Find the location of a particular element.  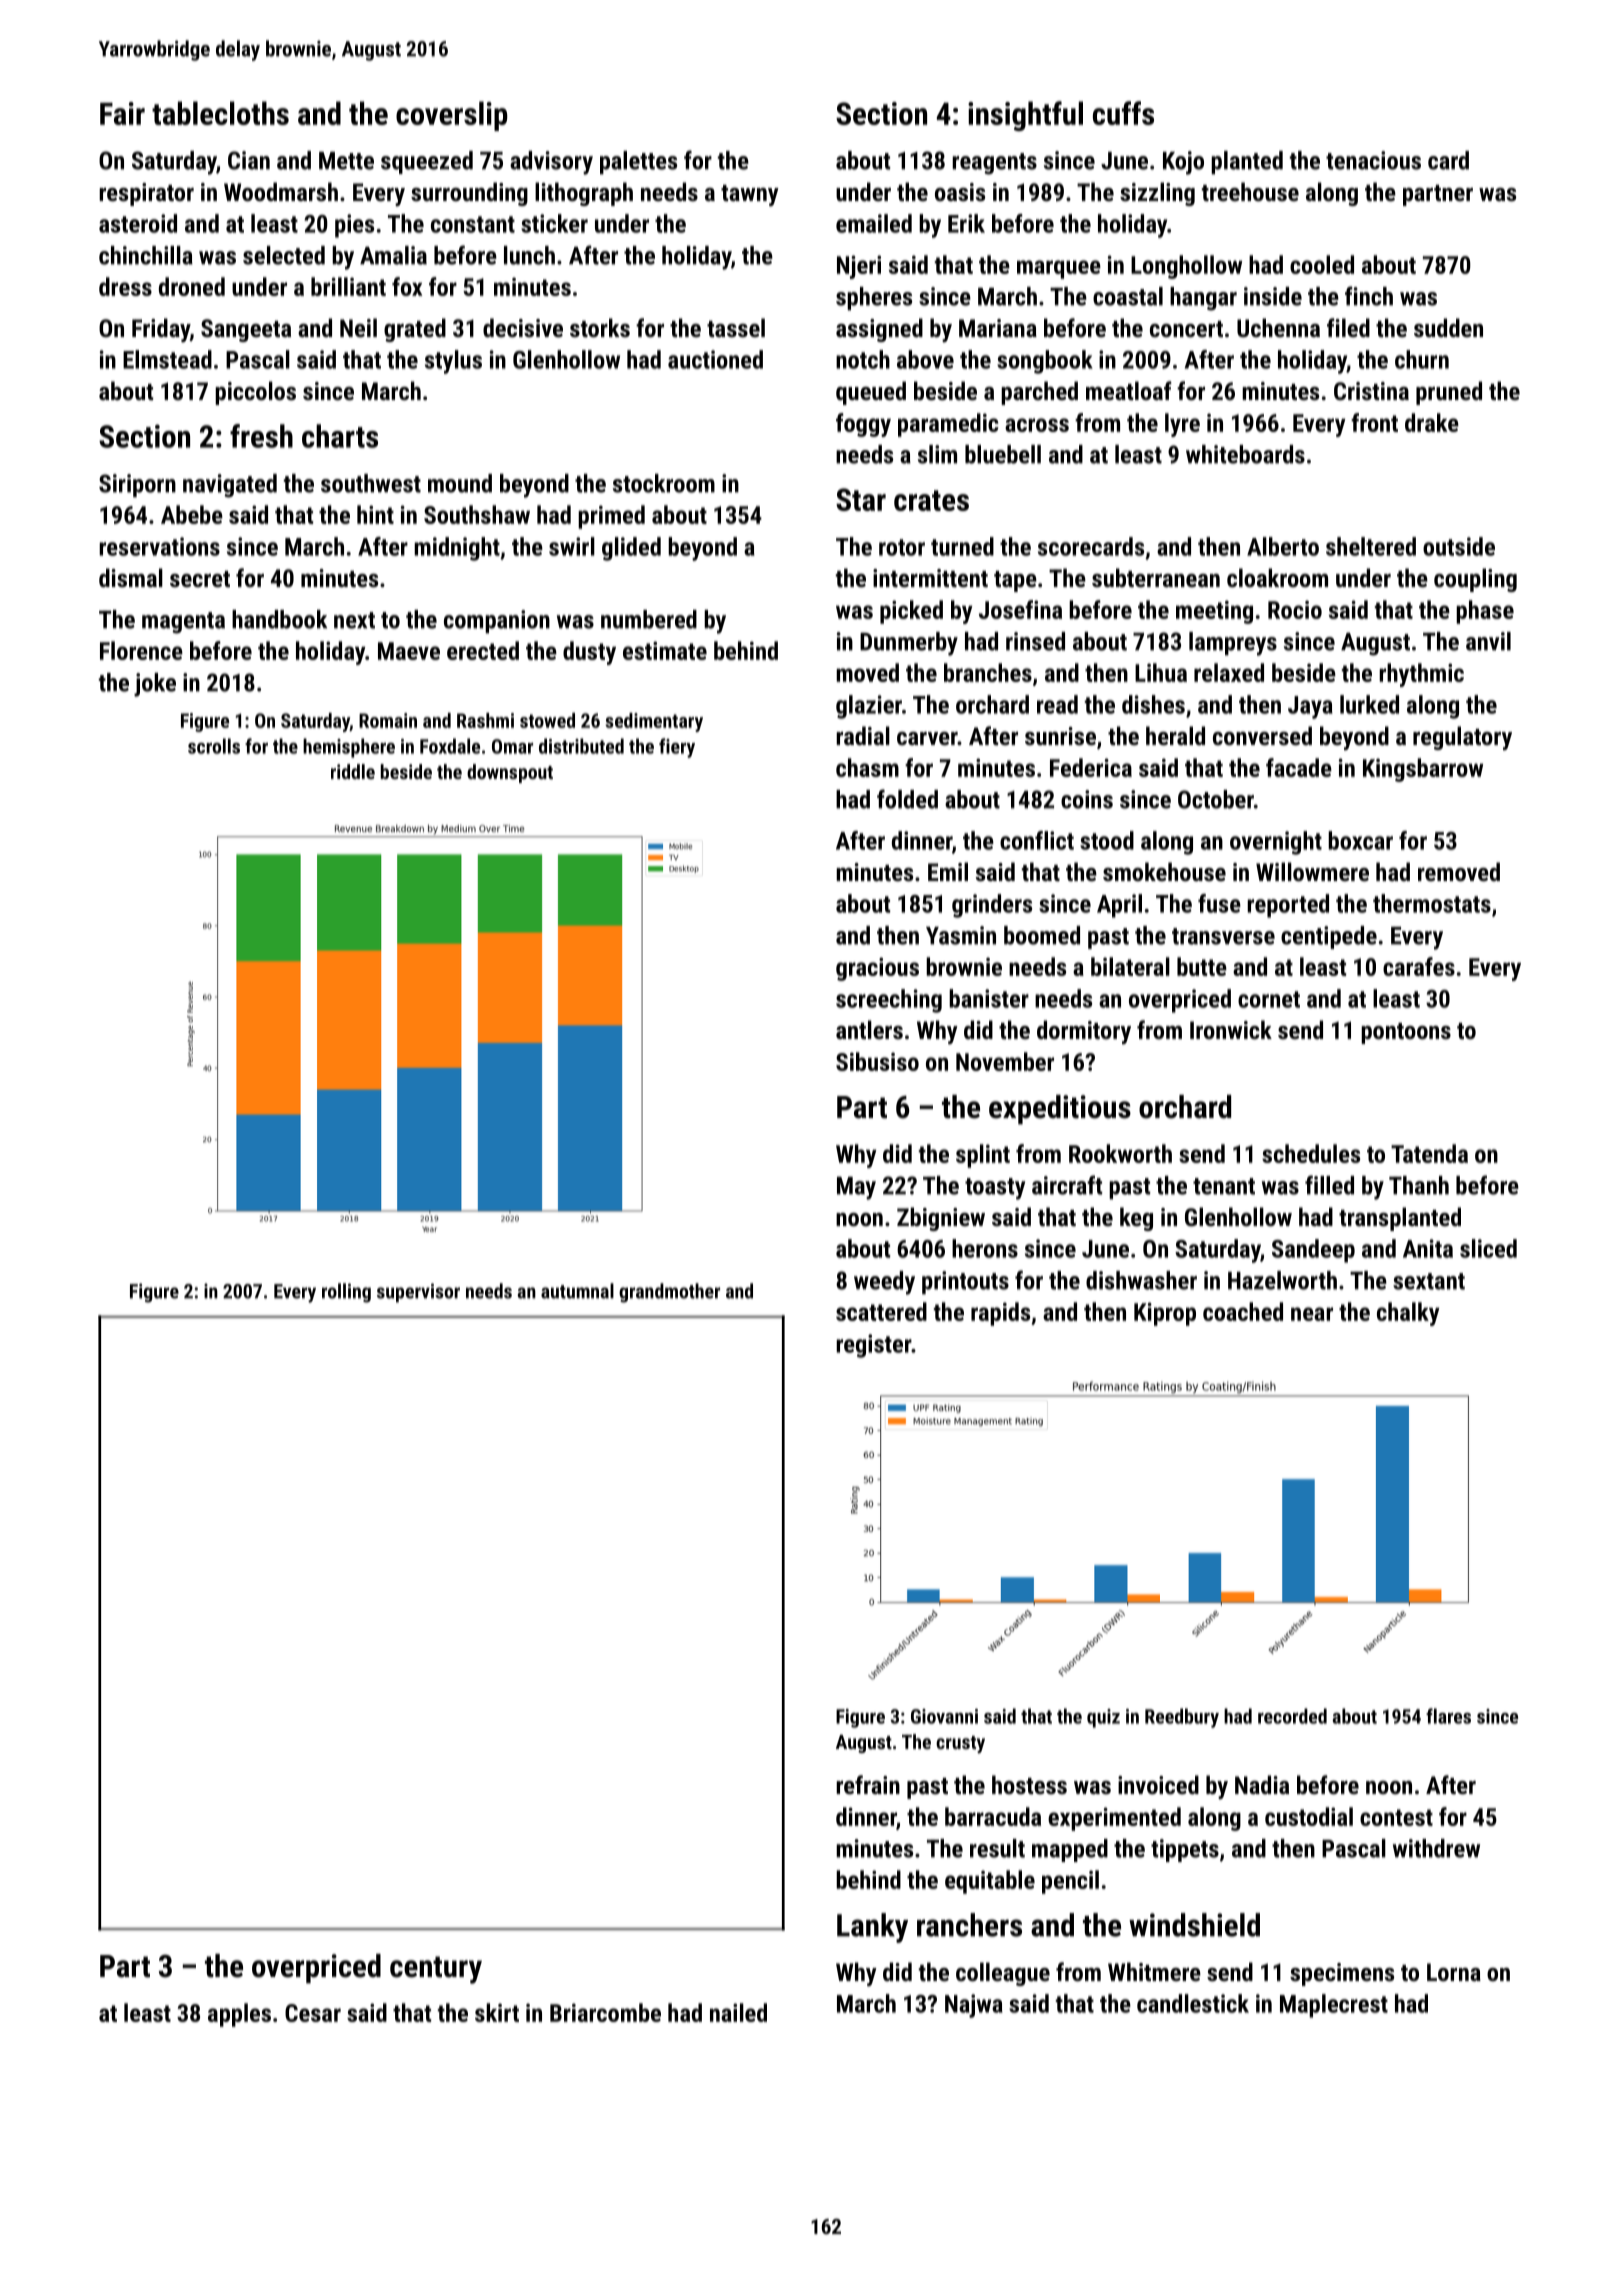

foggy is located at coordinates (863, 425).
